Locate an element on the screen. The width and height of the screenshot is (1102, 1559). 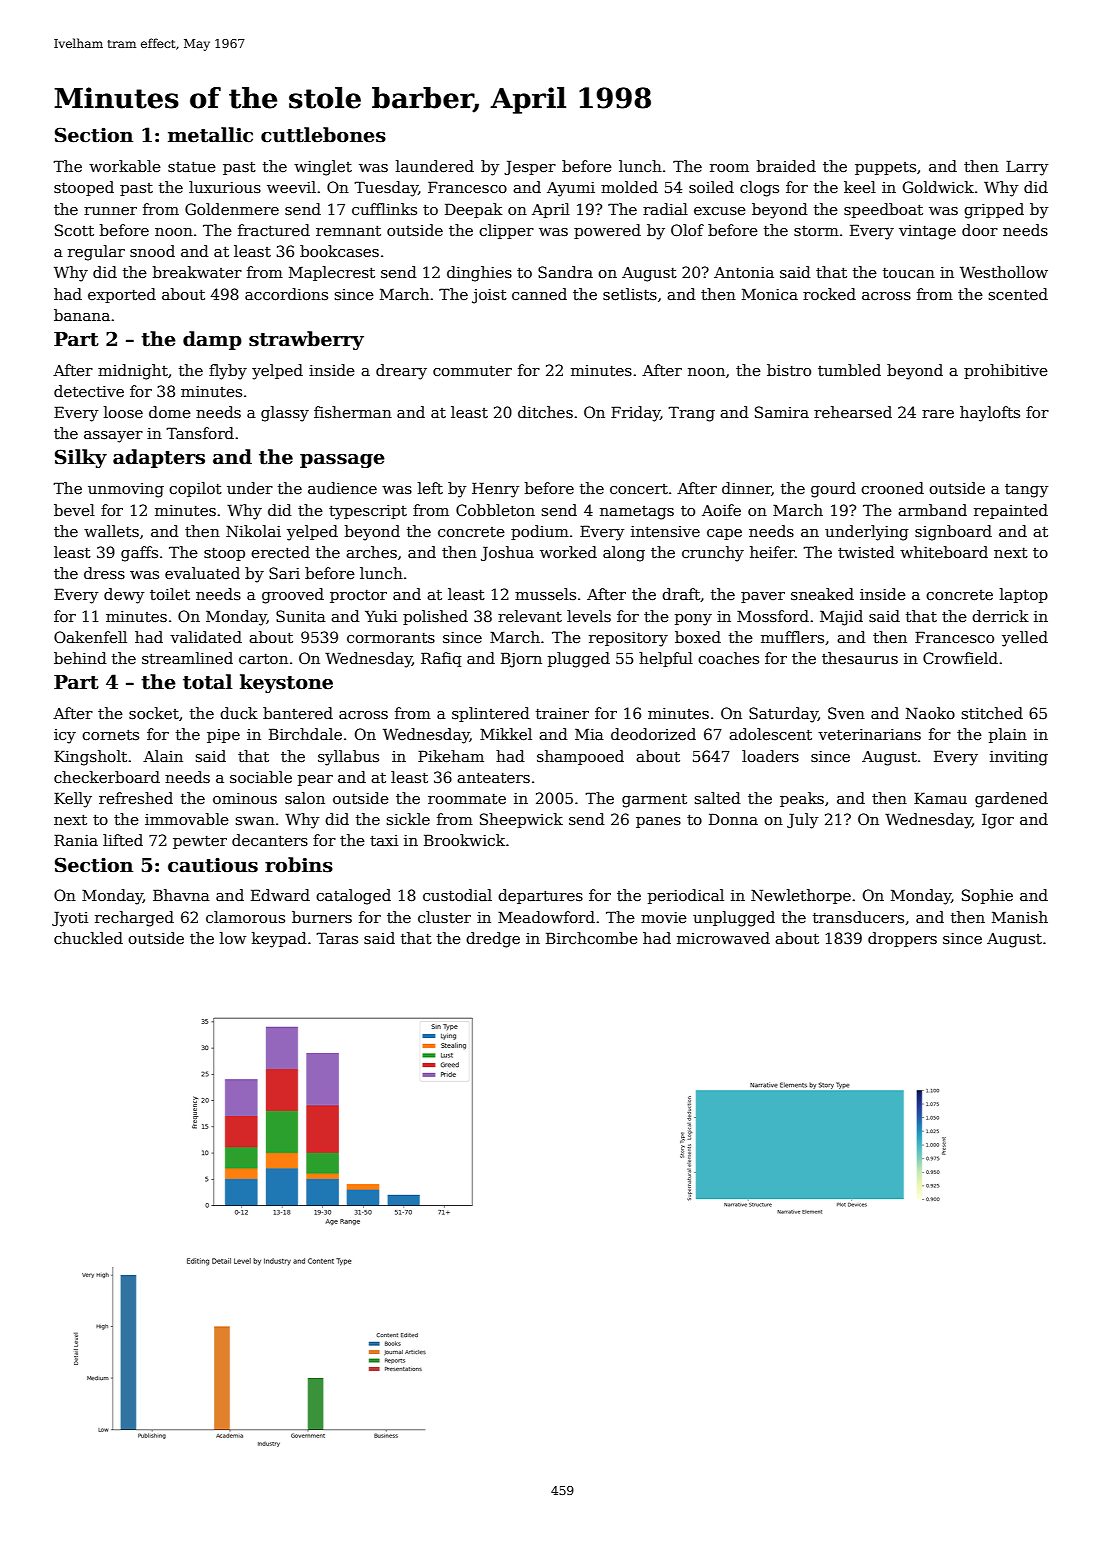
ditches is located at coordinates (545, 412).
